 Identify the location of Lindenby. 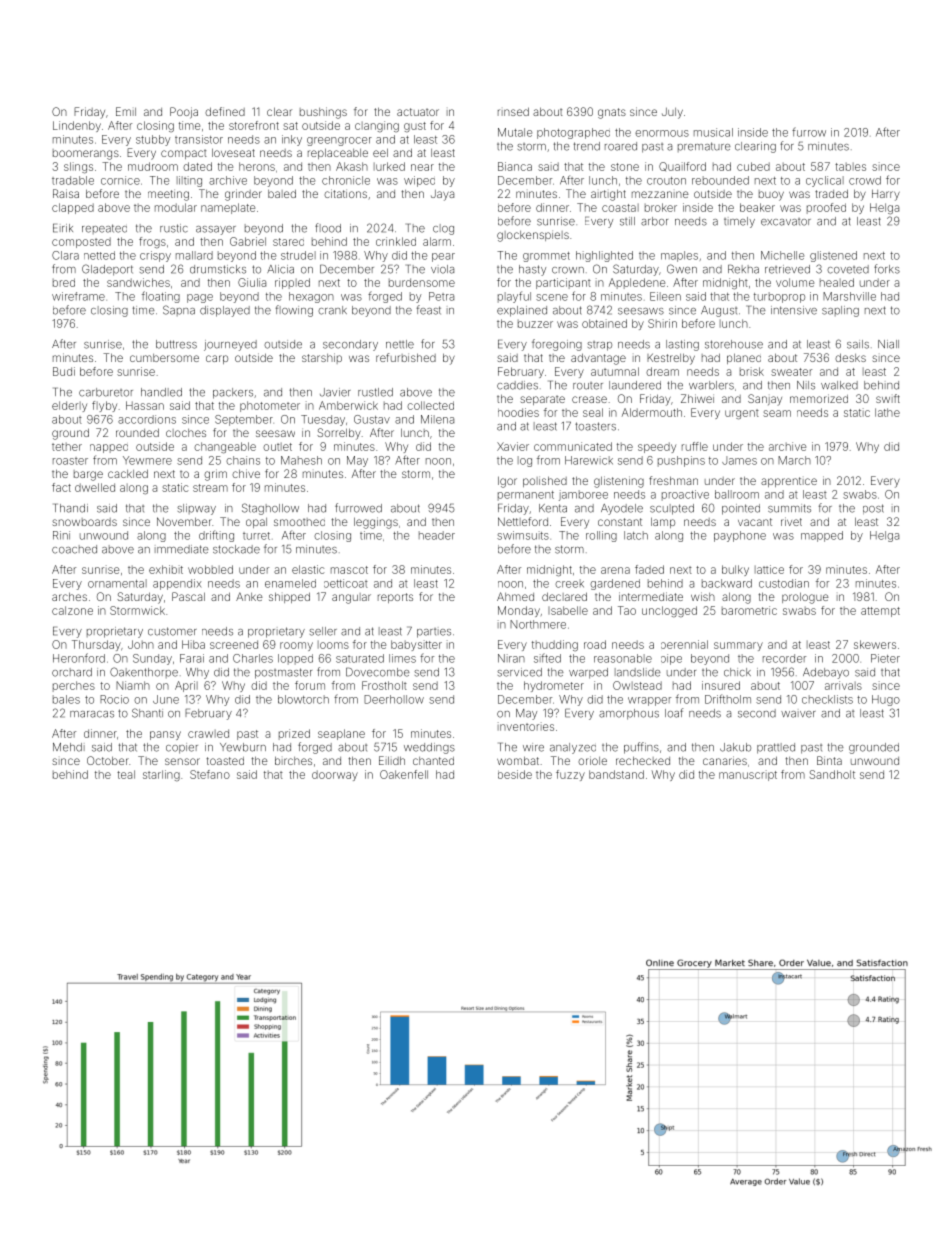
(77, 126).
